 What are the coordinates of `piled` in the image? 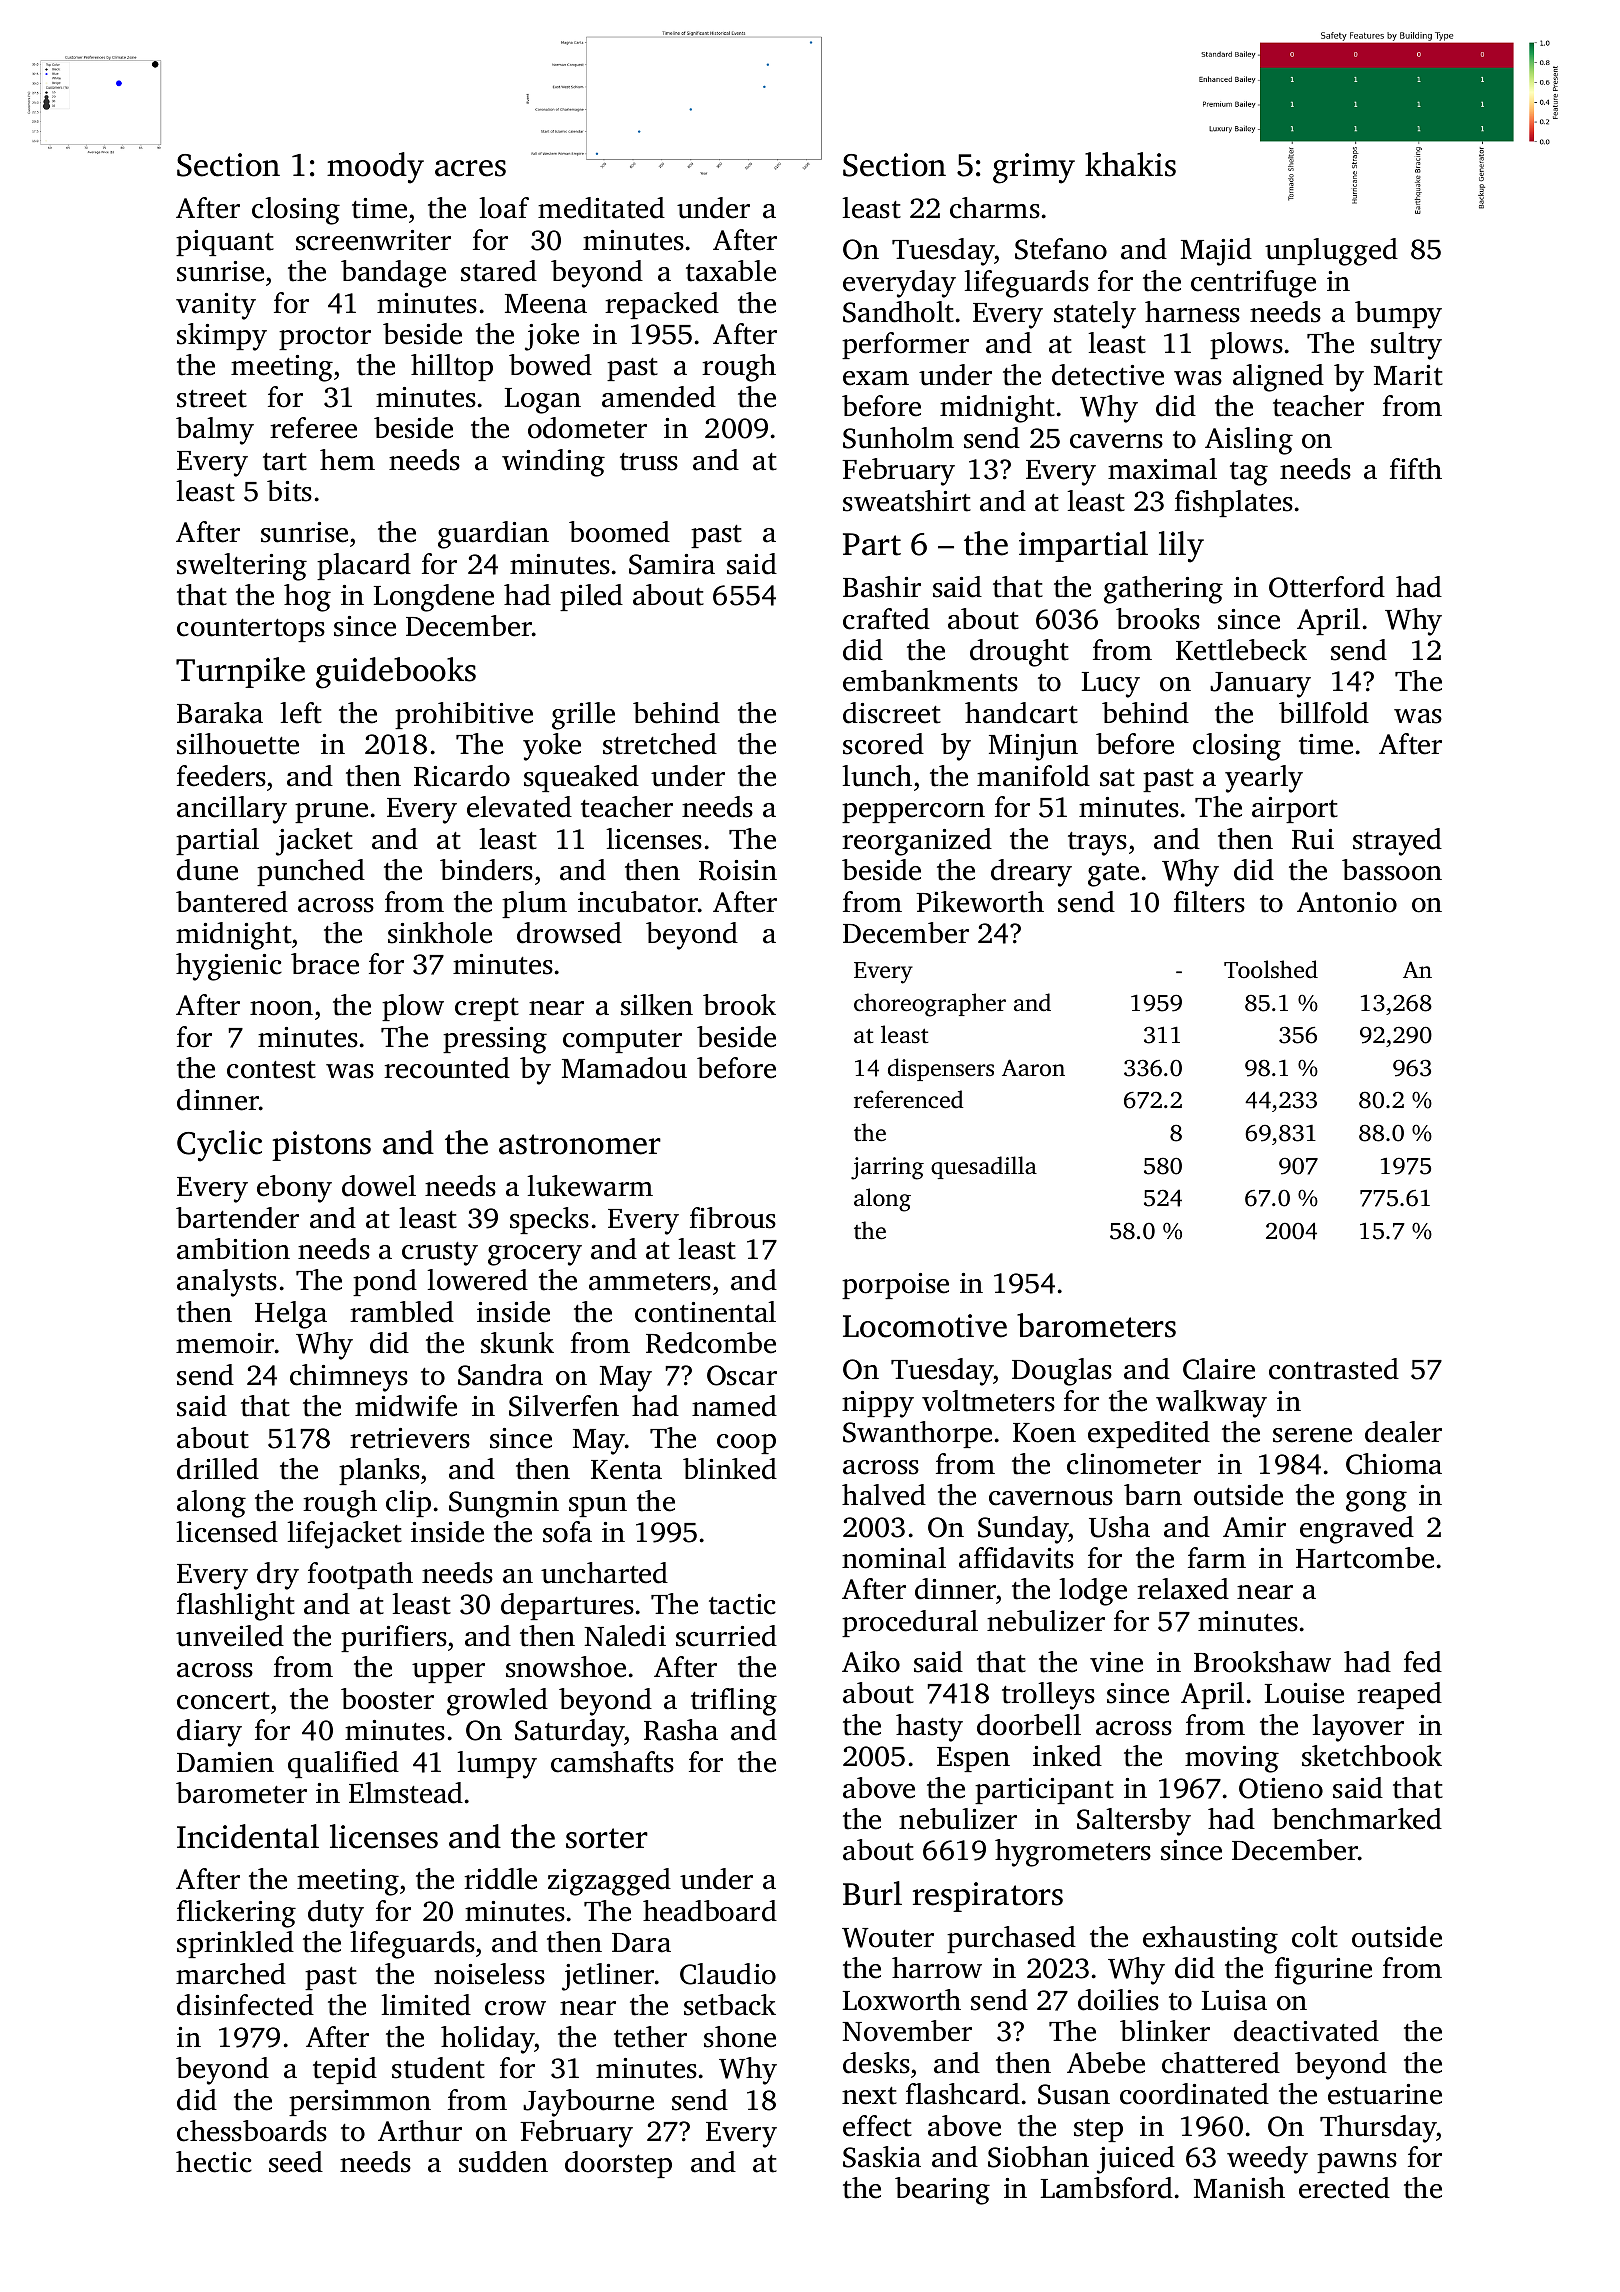 It's located at (591, 597).
